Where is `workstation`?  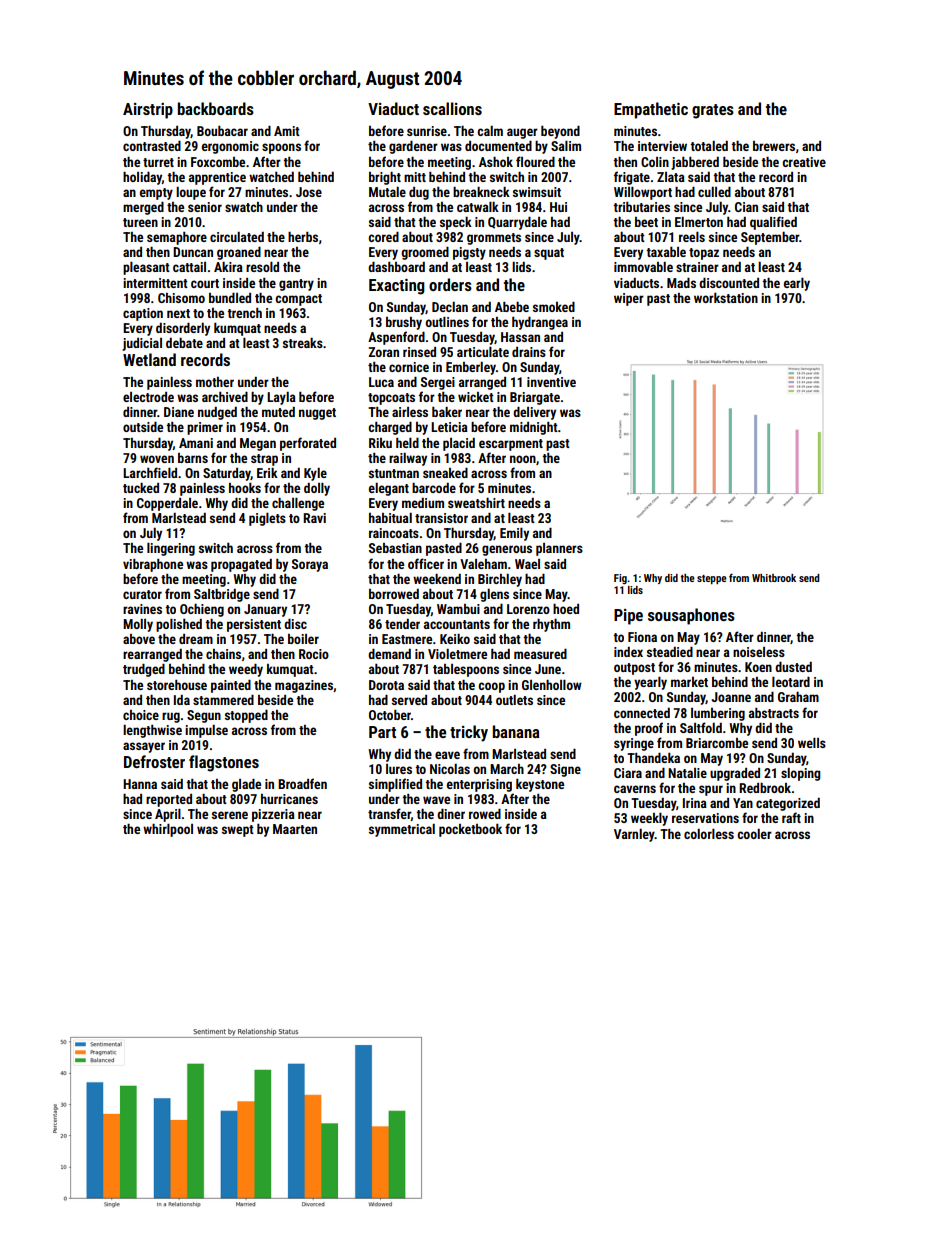 workstation is located at coordinates (726, 298).
